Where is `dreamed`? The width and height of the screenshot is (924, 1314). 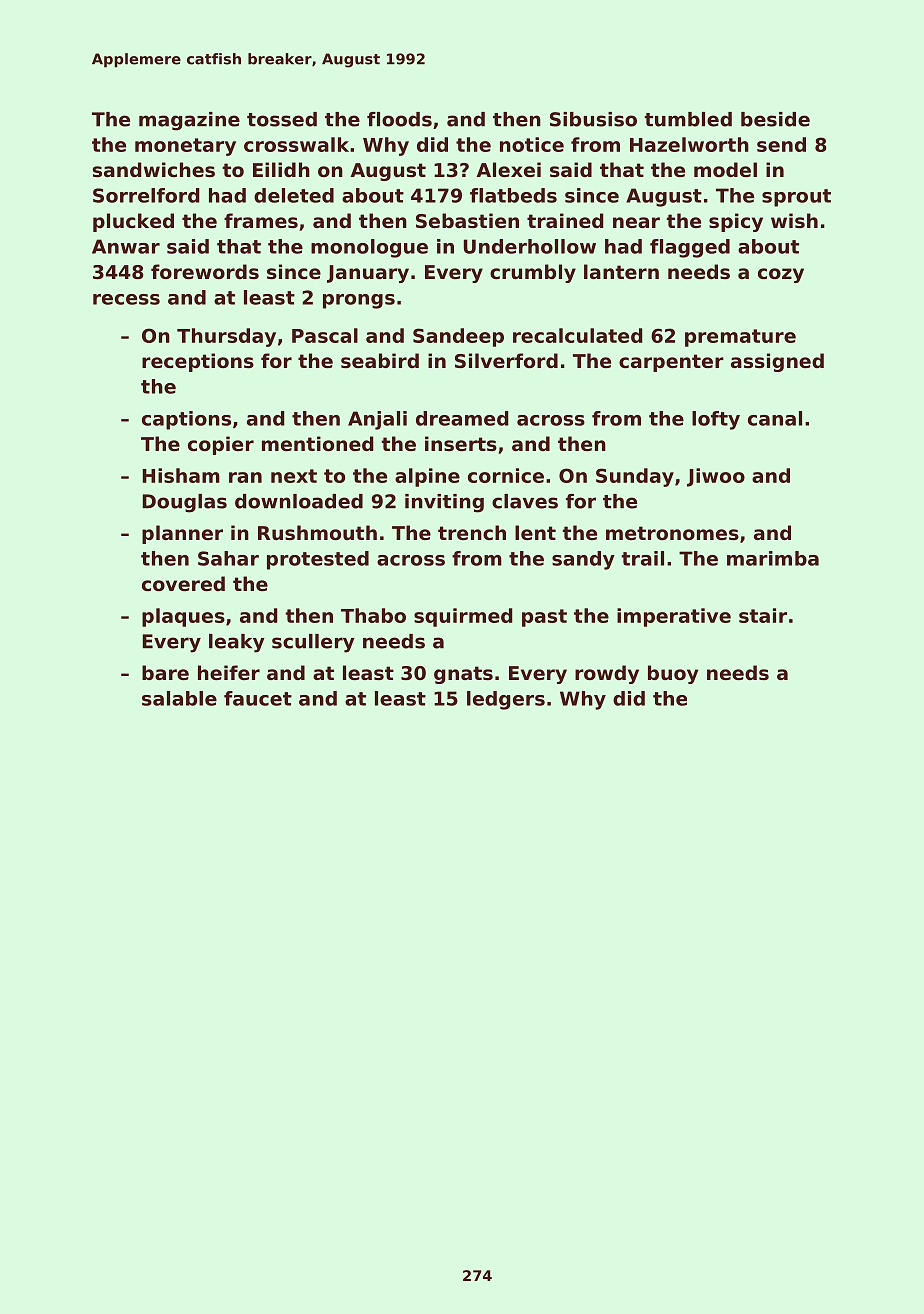 dreamed is located at coordinates (462, 418).
